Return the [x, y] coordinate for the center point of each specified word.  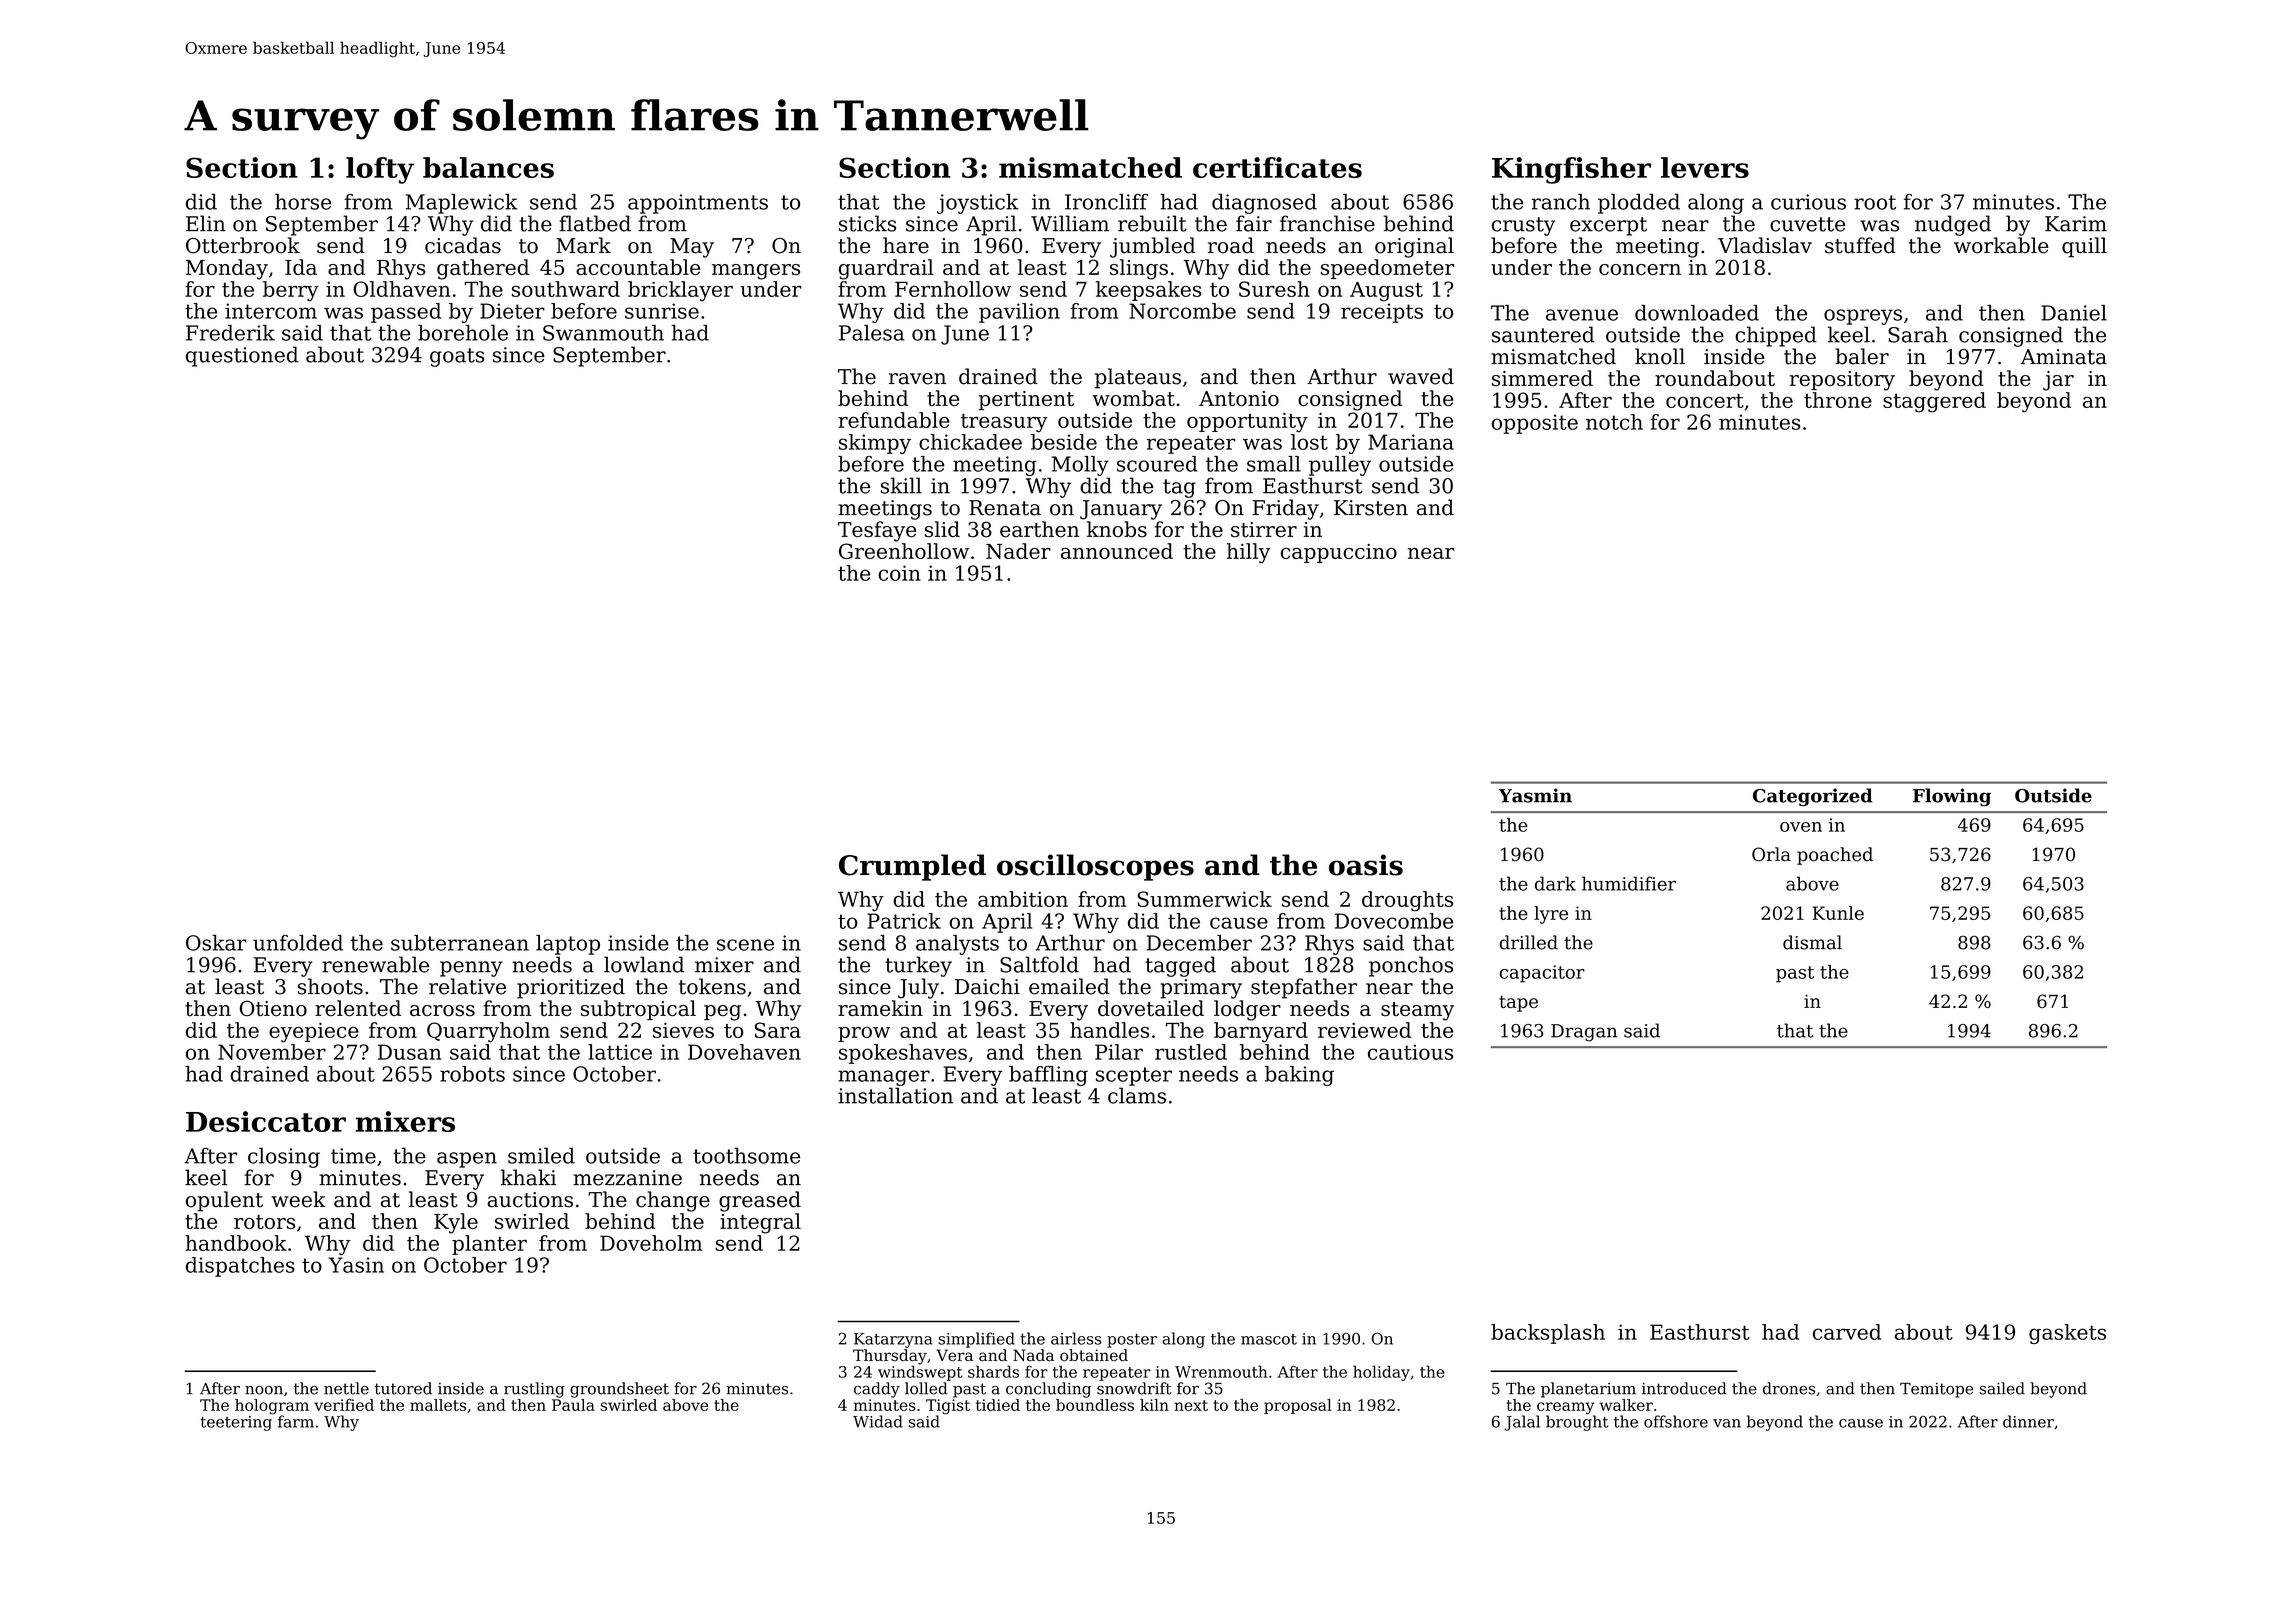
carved [1847, 1332]
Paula [573, 1405]
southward [566, 289]
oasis [1366, 865]
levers [1705, 167]
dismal [1812, 942]
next [1191, 1405]
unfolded [298, 943]
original [1414, 247]
